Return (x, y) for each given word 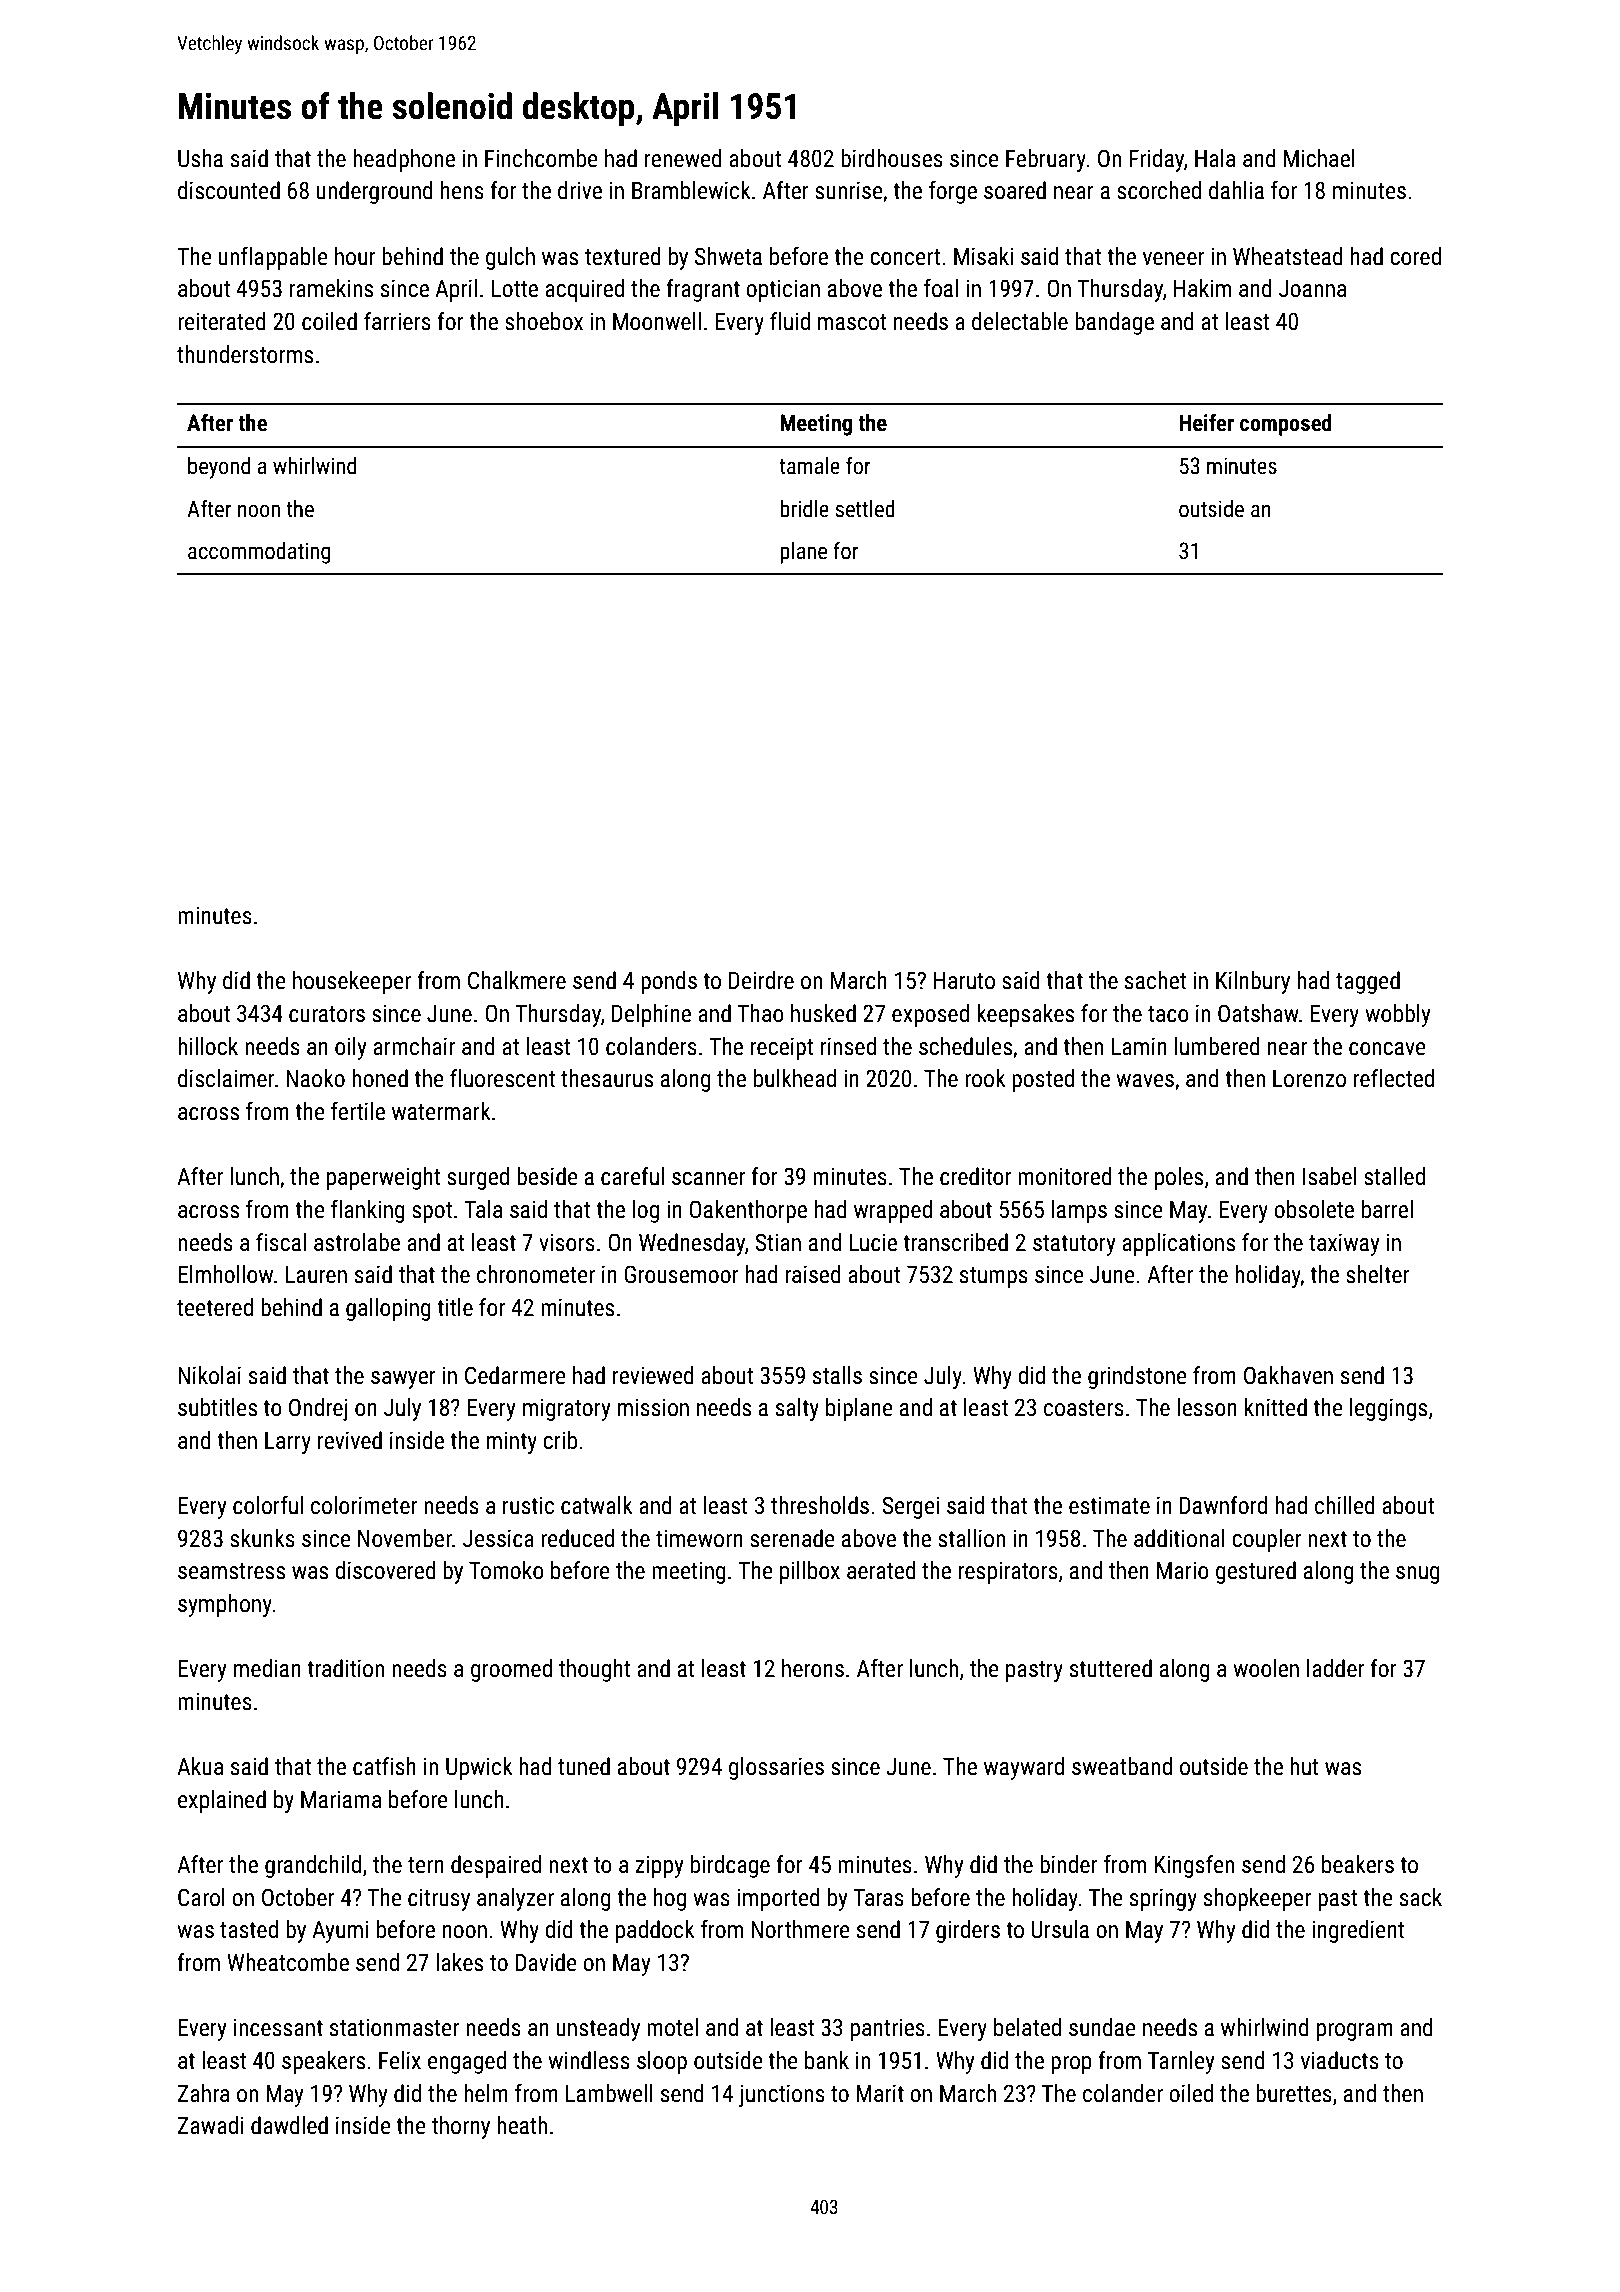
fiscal (281, 1242)
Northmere (800, 1929)
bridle (804, 509)
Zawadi (211, 2125)
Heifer (1206, 423)
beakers (1358, 1864)
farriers (397, 321)
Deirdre (761, 980)
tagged (1368, 982)
